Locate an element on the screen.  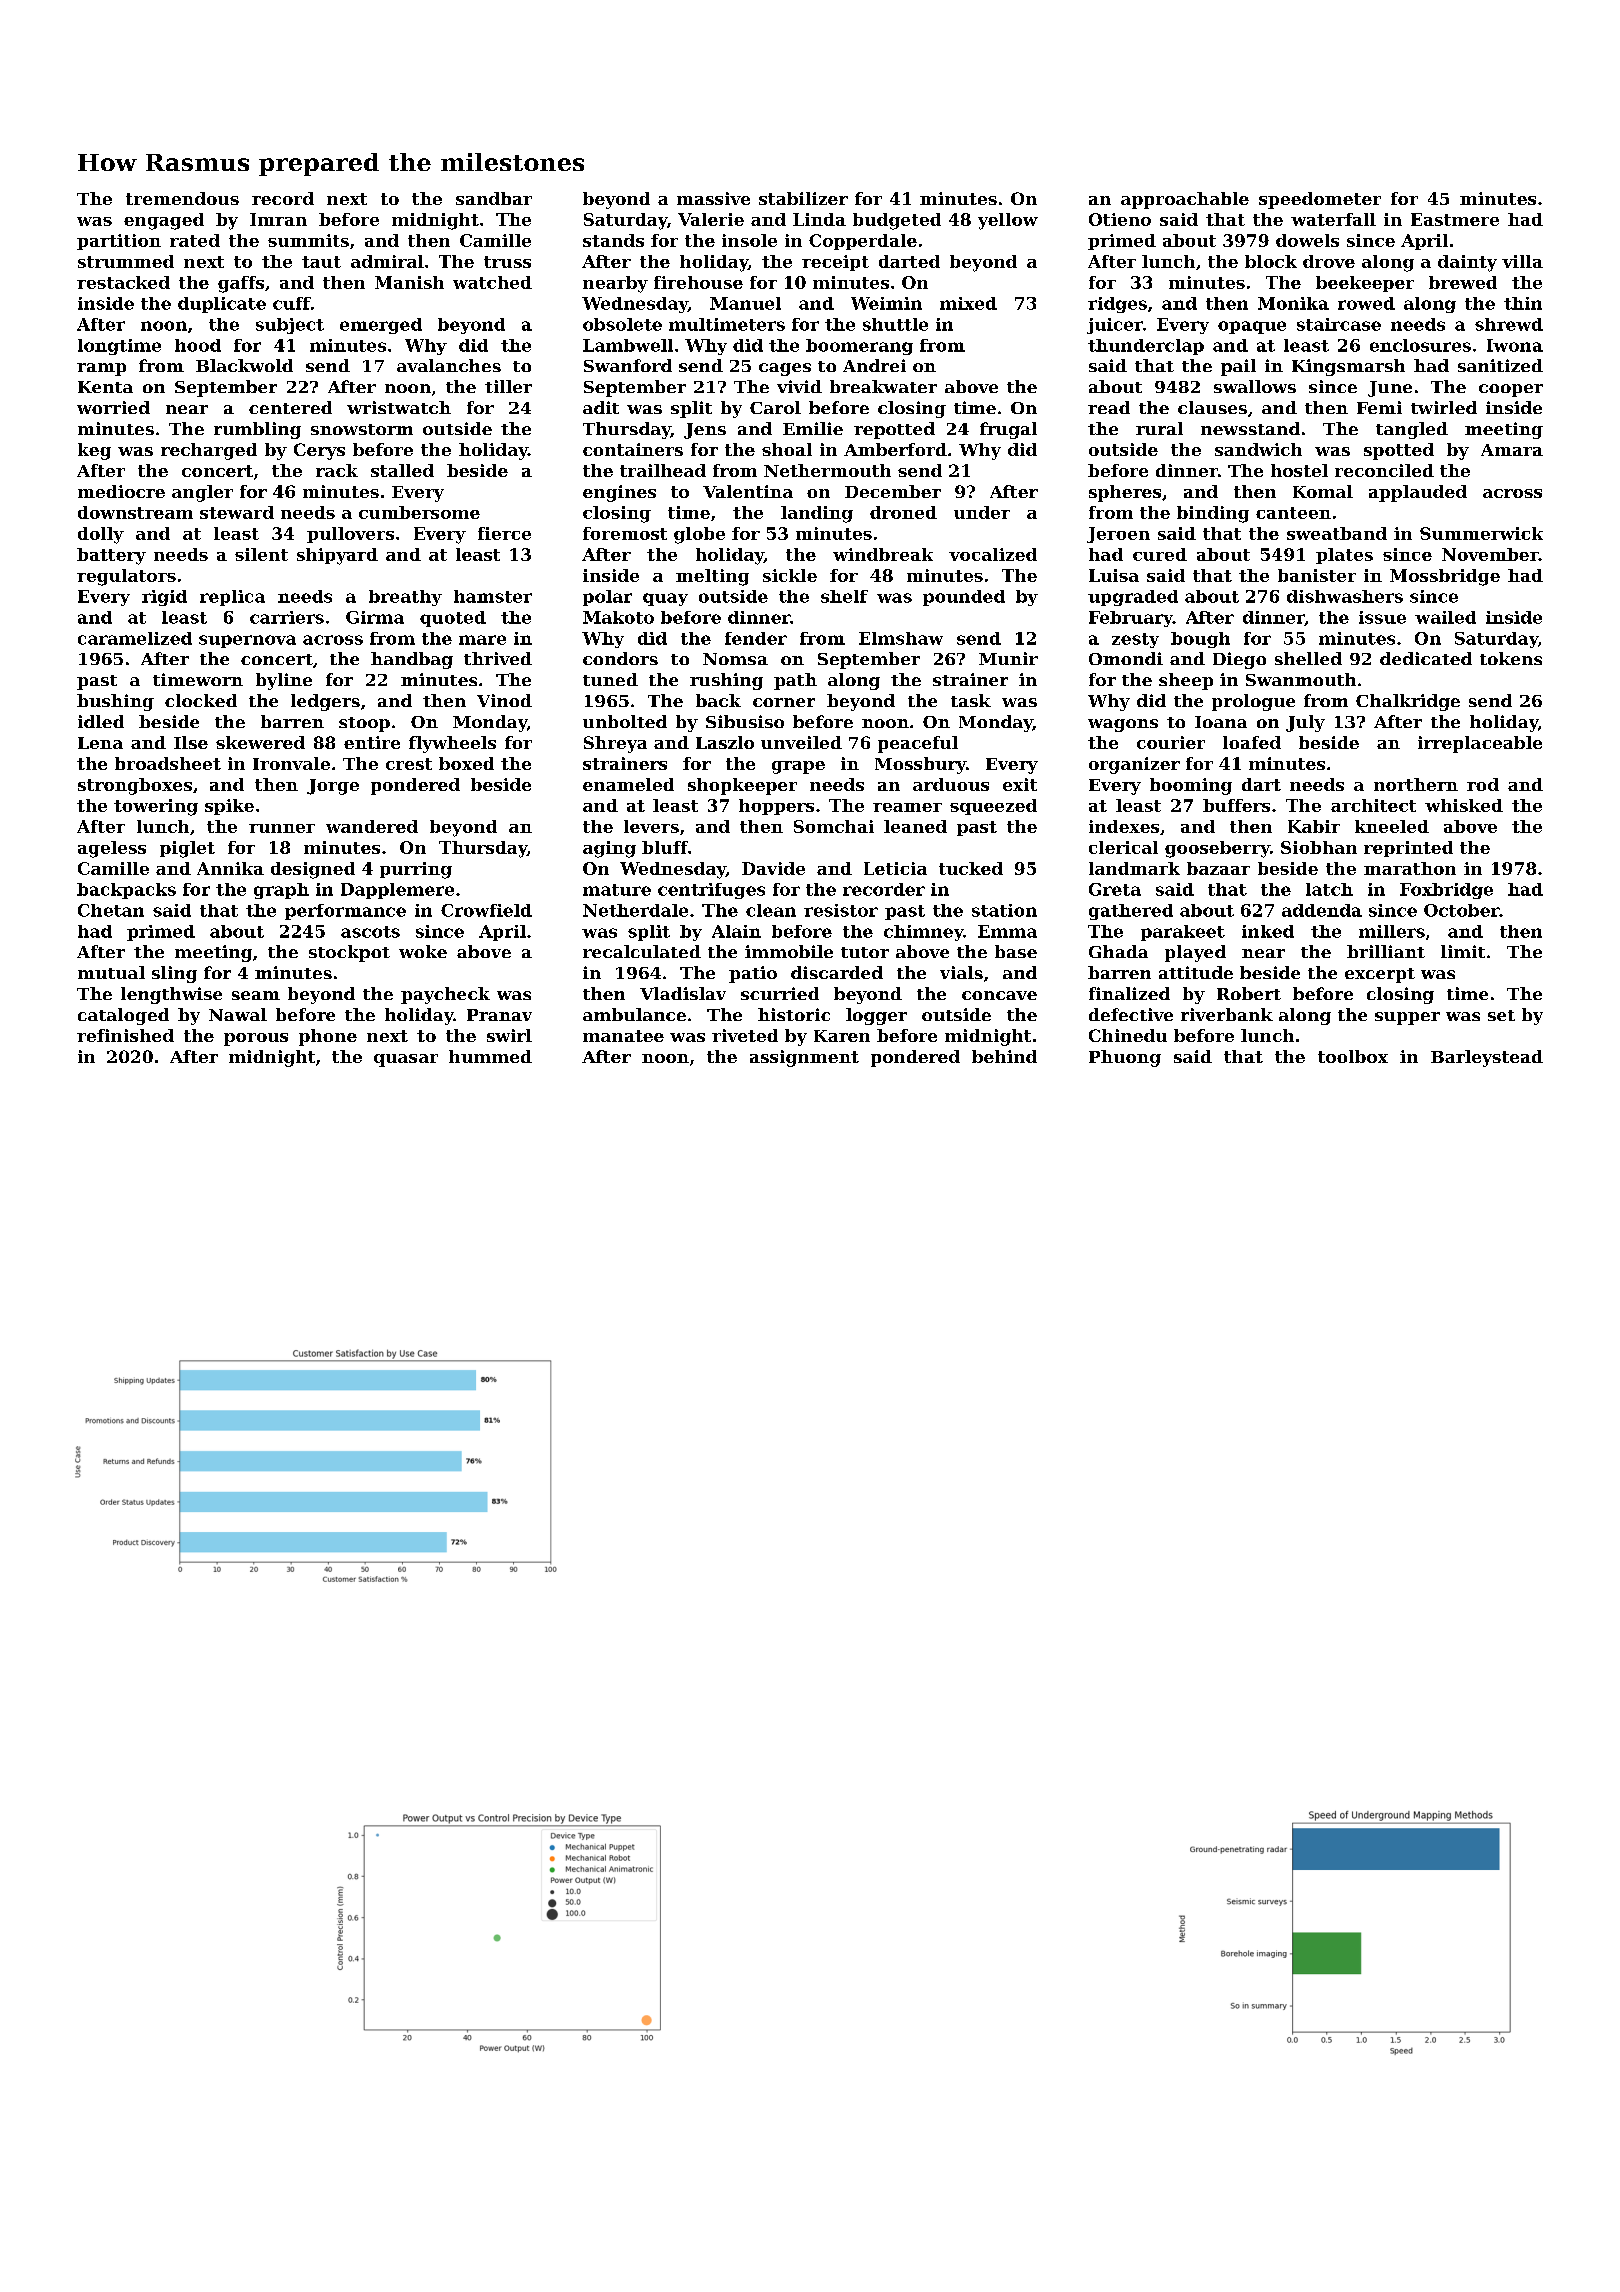
behind is located at coordinates (1004, 1056).
